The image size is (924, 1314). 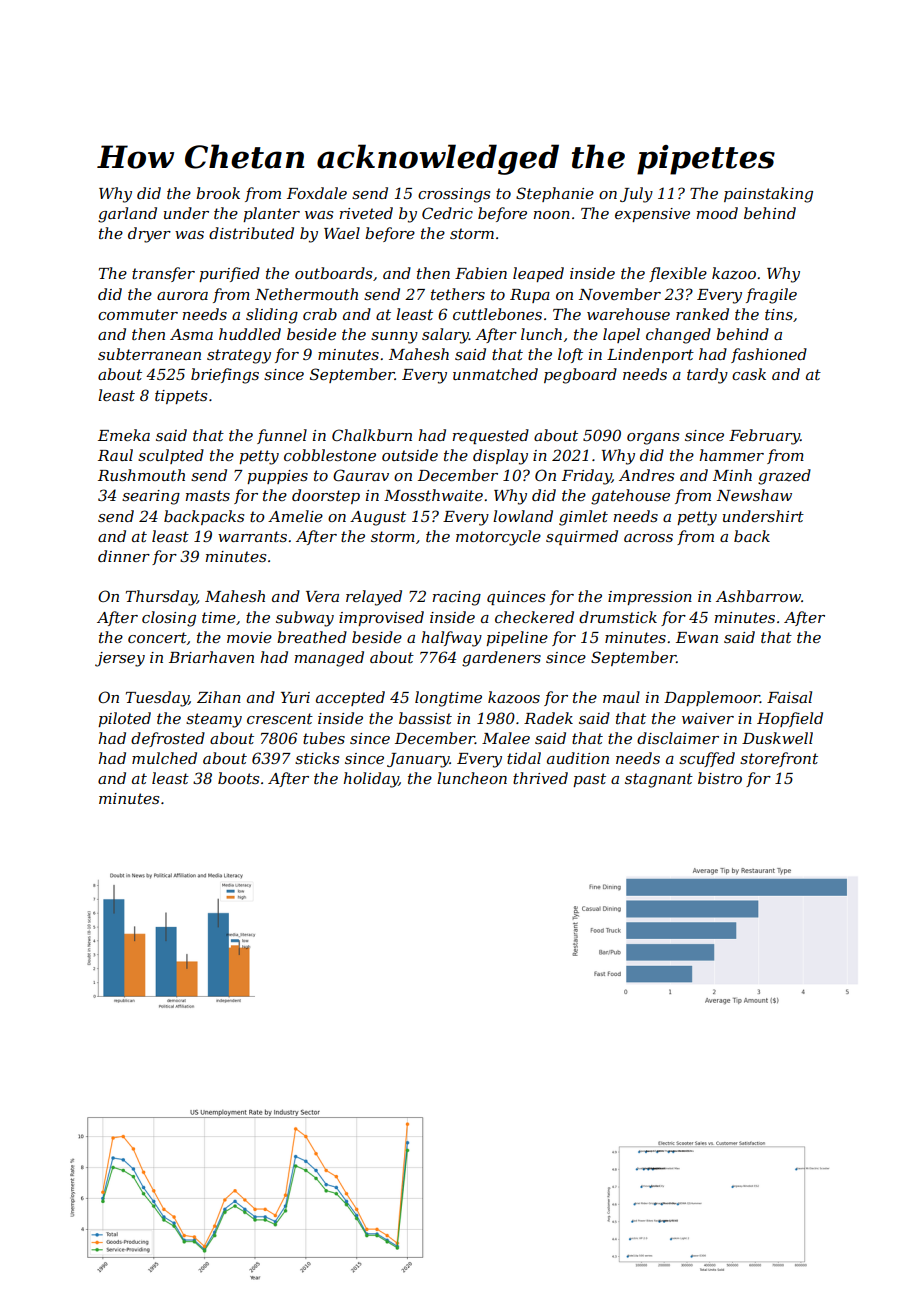 What do you see at coordinates (218, 193) in the document?
I see `brook` at bounding box center [218, 193].
